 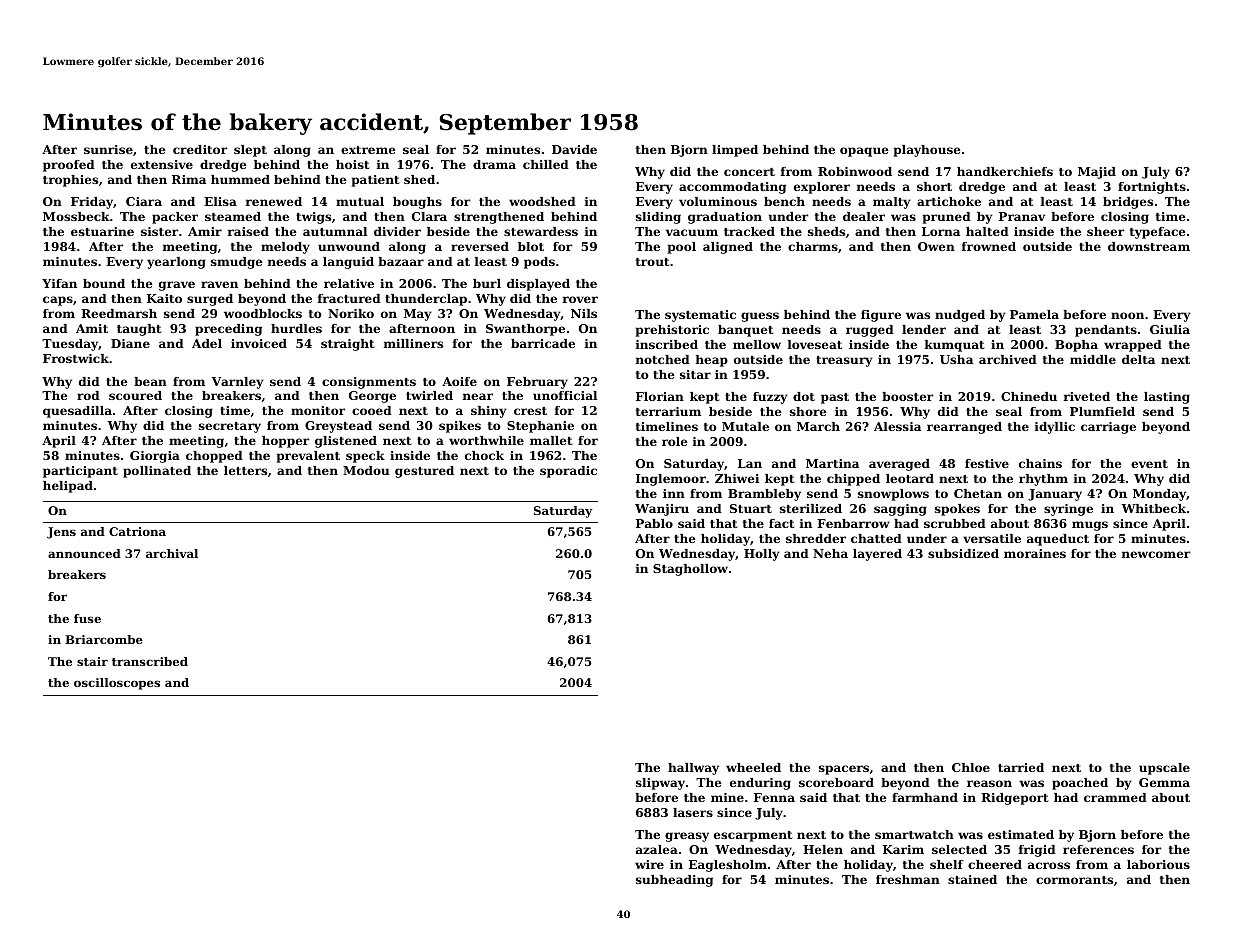 What do you see at coordinates (574, 149) in the document?
I see `Davide` at bounding box center [574, 149].
